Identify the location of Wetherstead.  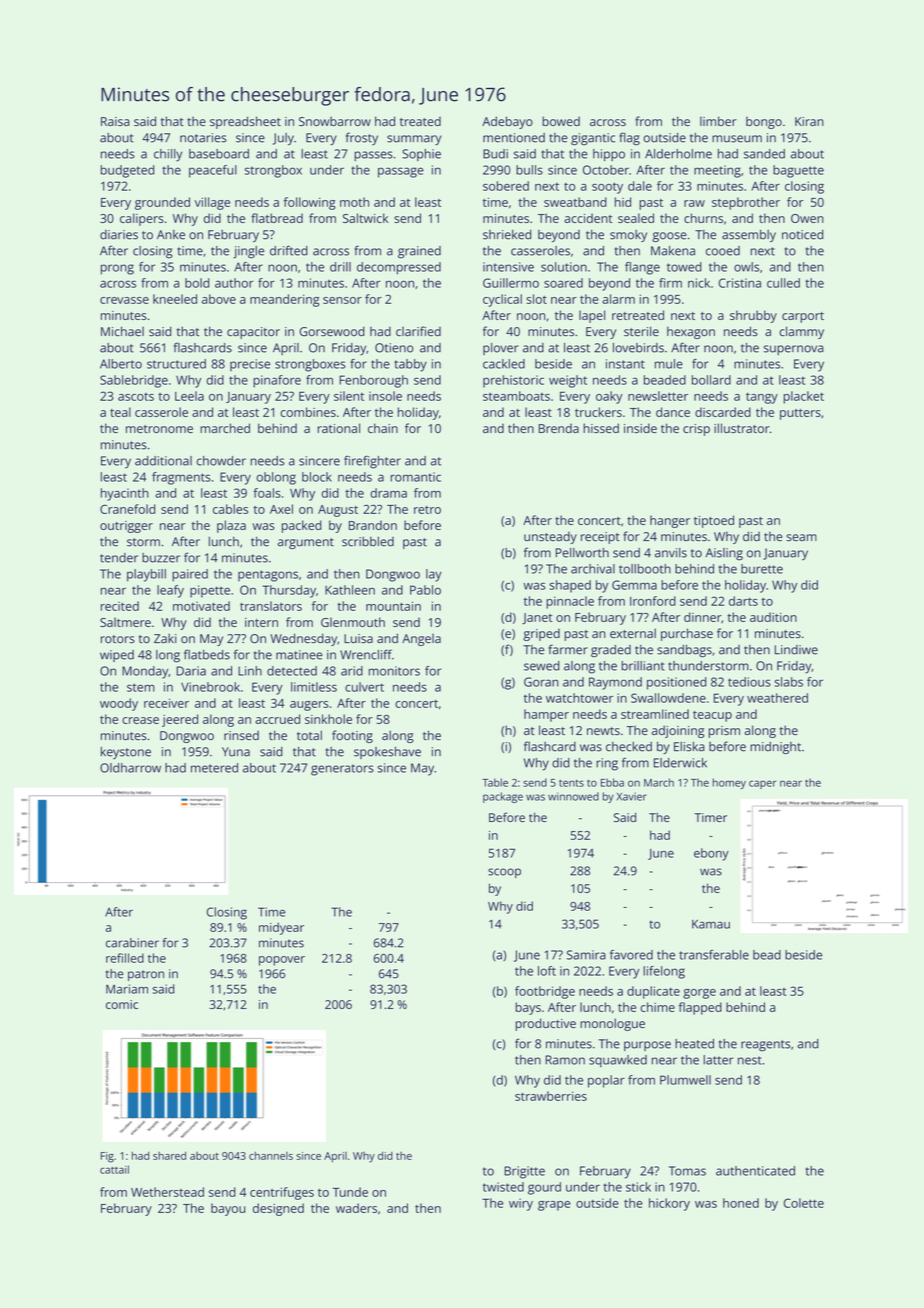
(167, 1192).
